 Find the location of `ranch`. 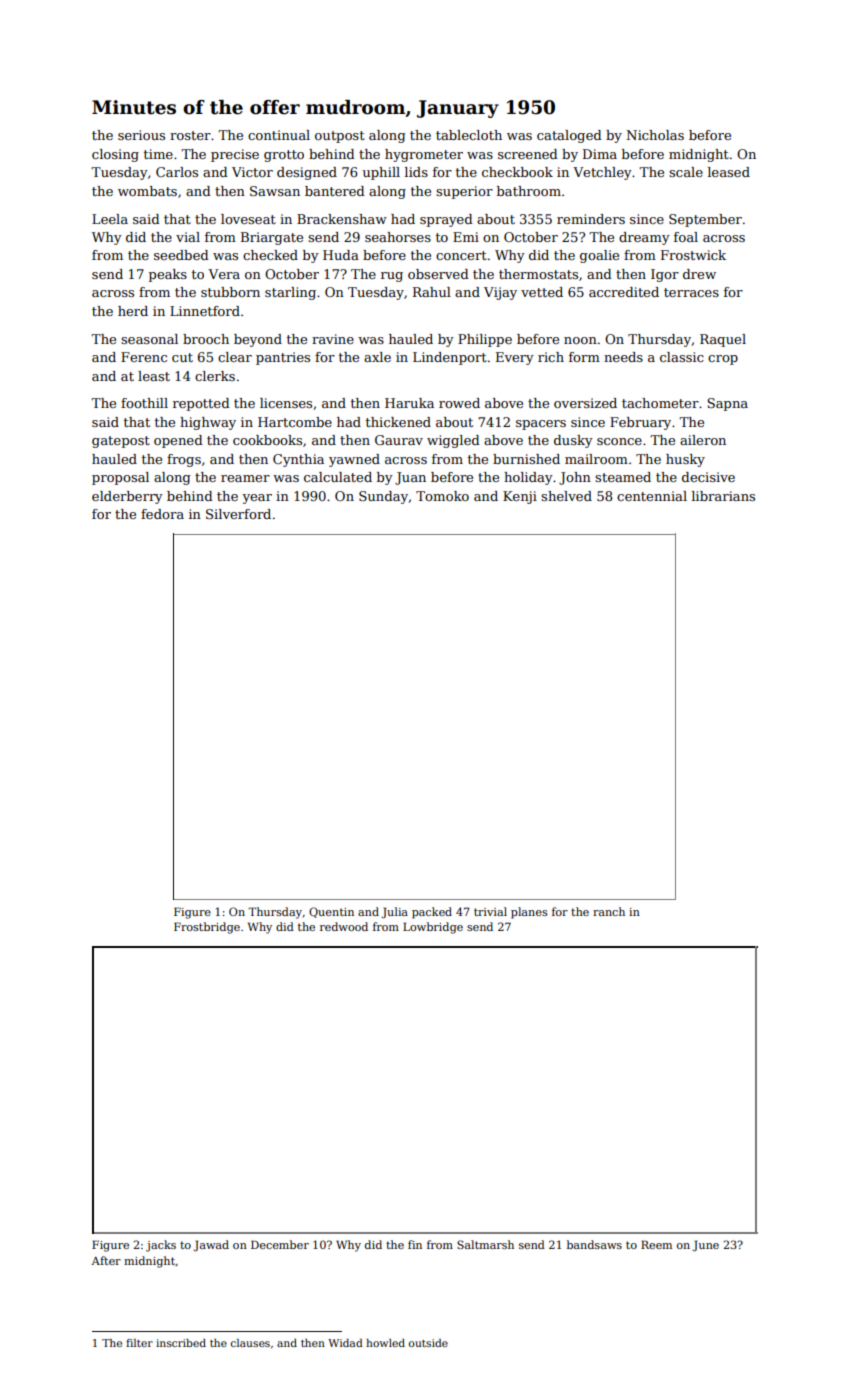

ranch is located at coordinates (609, 911).
